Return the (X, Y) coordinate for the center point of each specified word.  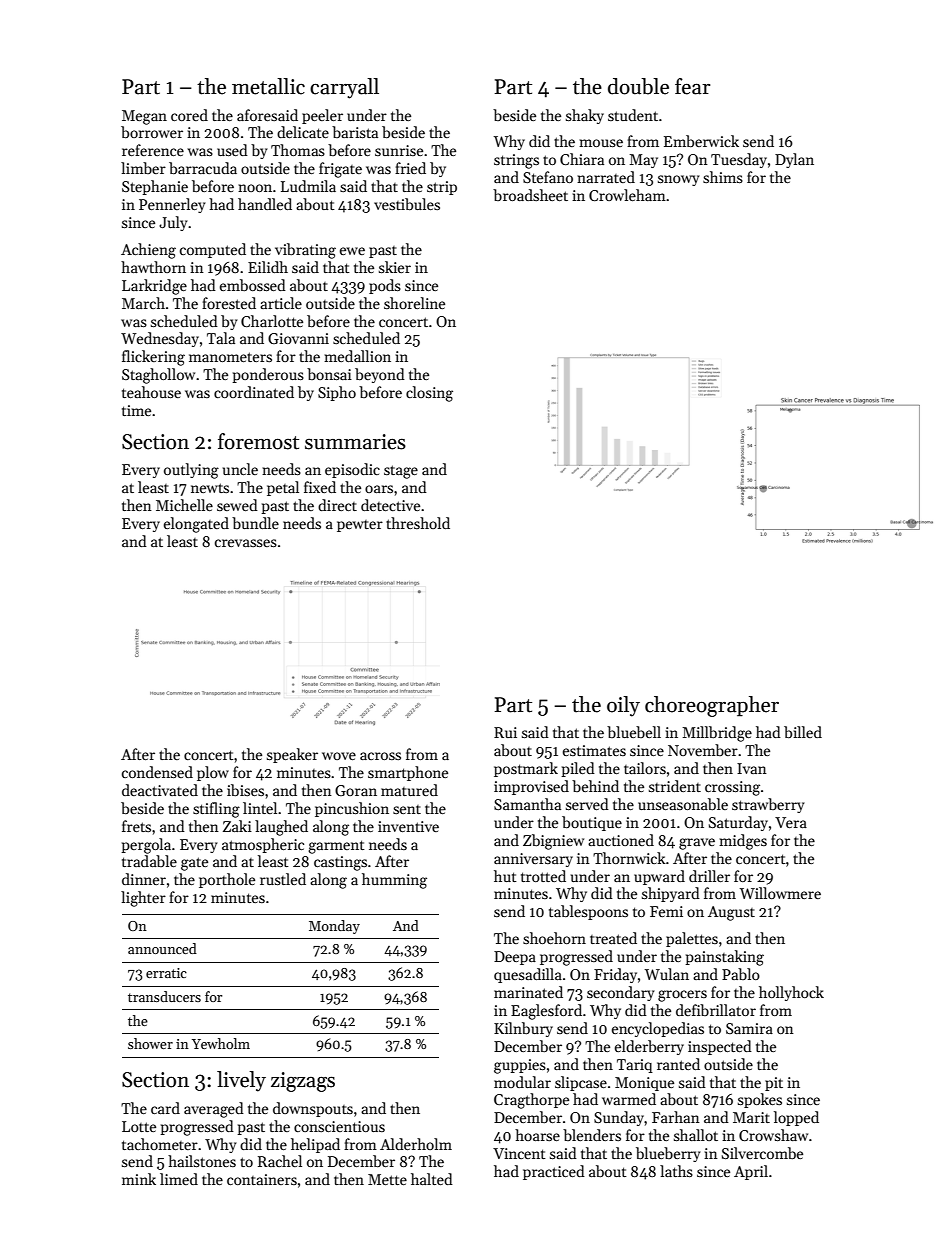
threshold (418, 523)
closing (429, 394)
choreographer (712, 706)
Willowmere (780, 893)
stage (401, 472)
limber (143, 168)
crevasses (246, 543)
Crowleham (627, 195)
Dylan (794, 160)
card (165, 1108)
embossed (253, 285)
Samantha (527, 804)
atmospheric (263, 845)
